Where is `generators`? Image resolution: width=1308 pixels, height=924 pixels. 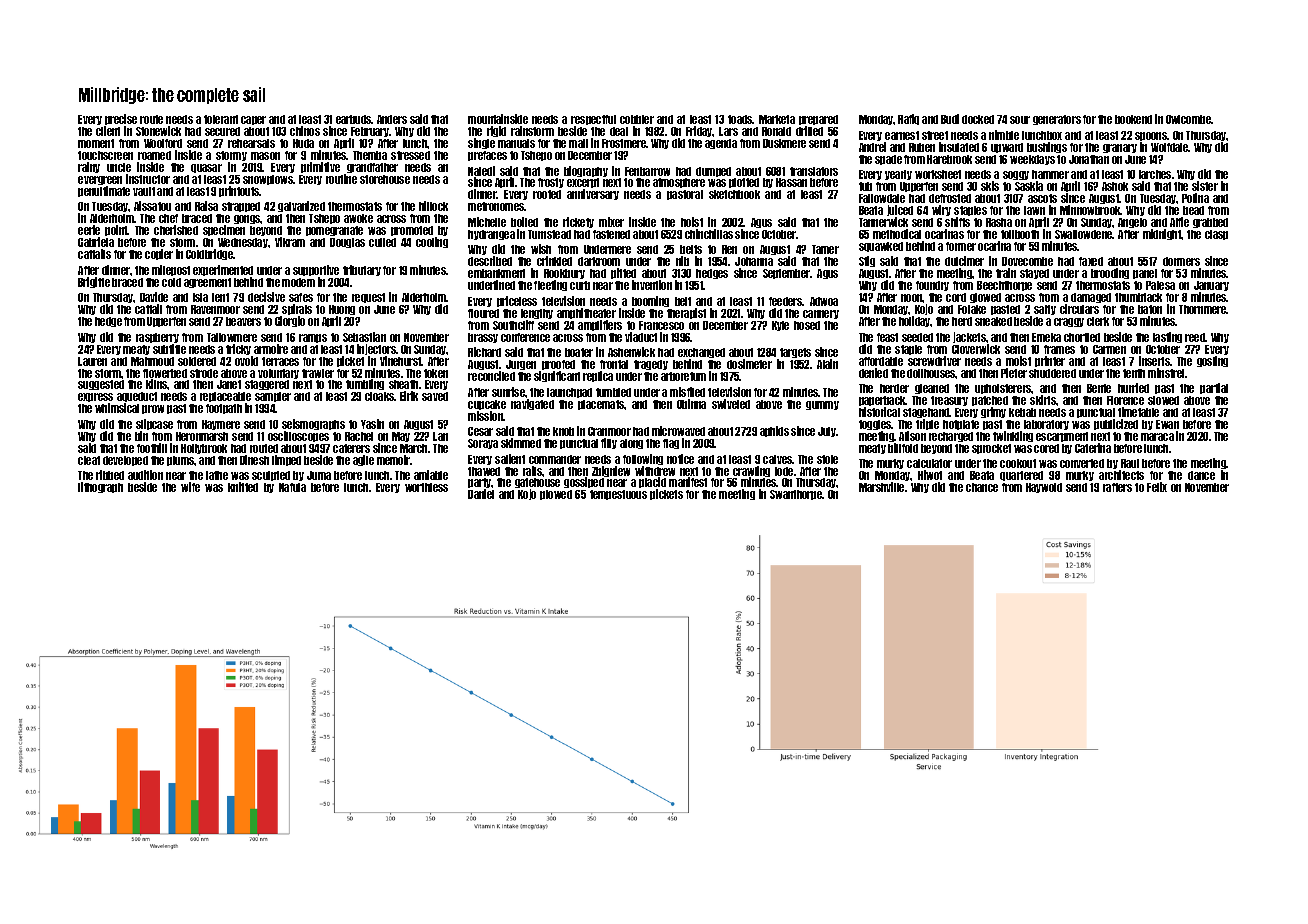 generators is located at coordinates (1057, 120).
